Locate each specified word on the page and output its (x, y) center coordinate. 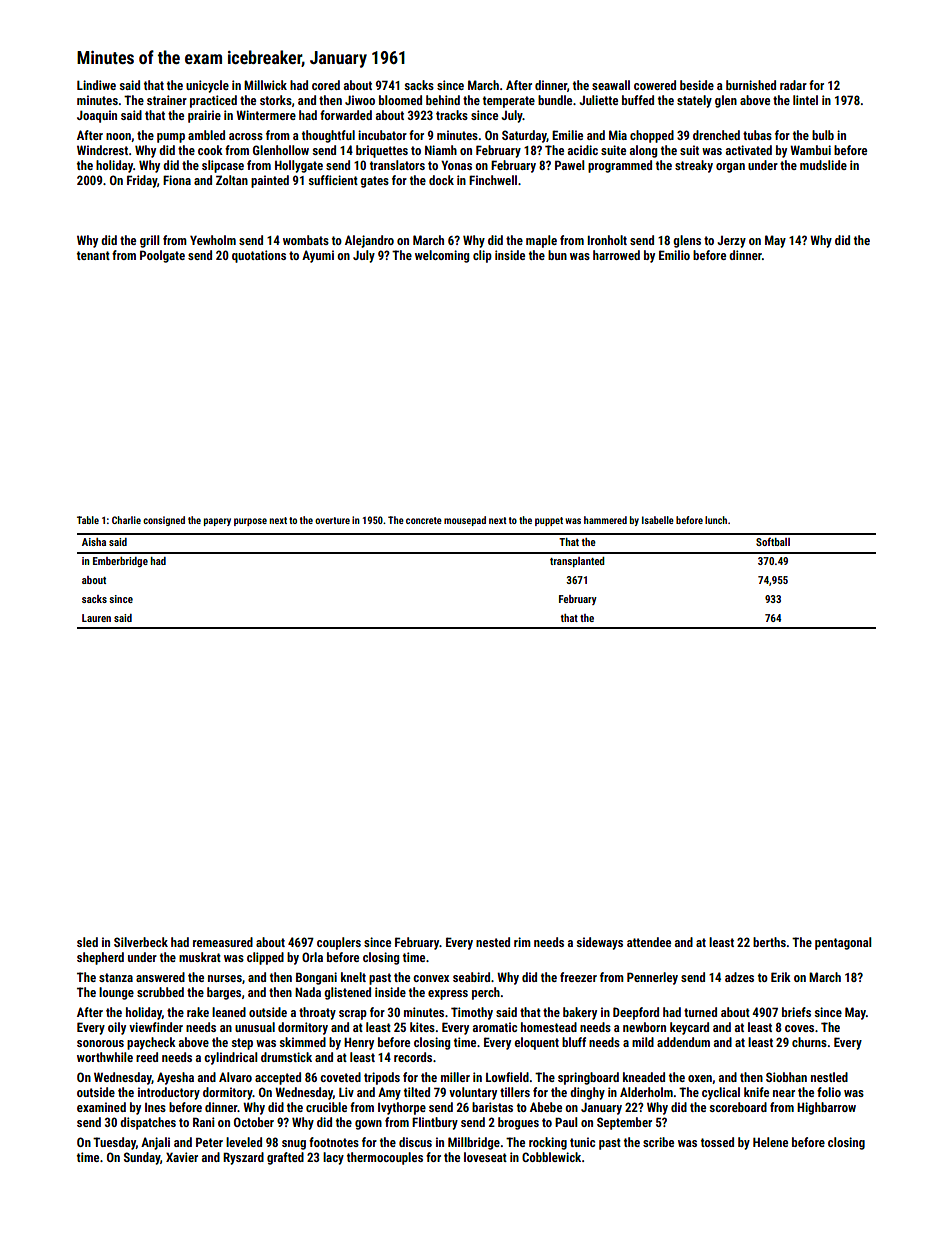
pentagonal (843, 943)
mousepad (465, 521)
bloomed (400, 100)
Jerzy (731, 242)
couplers (339, 943)
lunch (716, 520)
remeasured (223, 942)
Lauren (96, 618)
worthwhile (105, 1057)
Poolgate (162, 256)
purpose (250, 522)
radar (793, 85)
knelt (353, 977)
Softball (773, 542)
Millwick (265, 85)
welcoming (442, 256)
